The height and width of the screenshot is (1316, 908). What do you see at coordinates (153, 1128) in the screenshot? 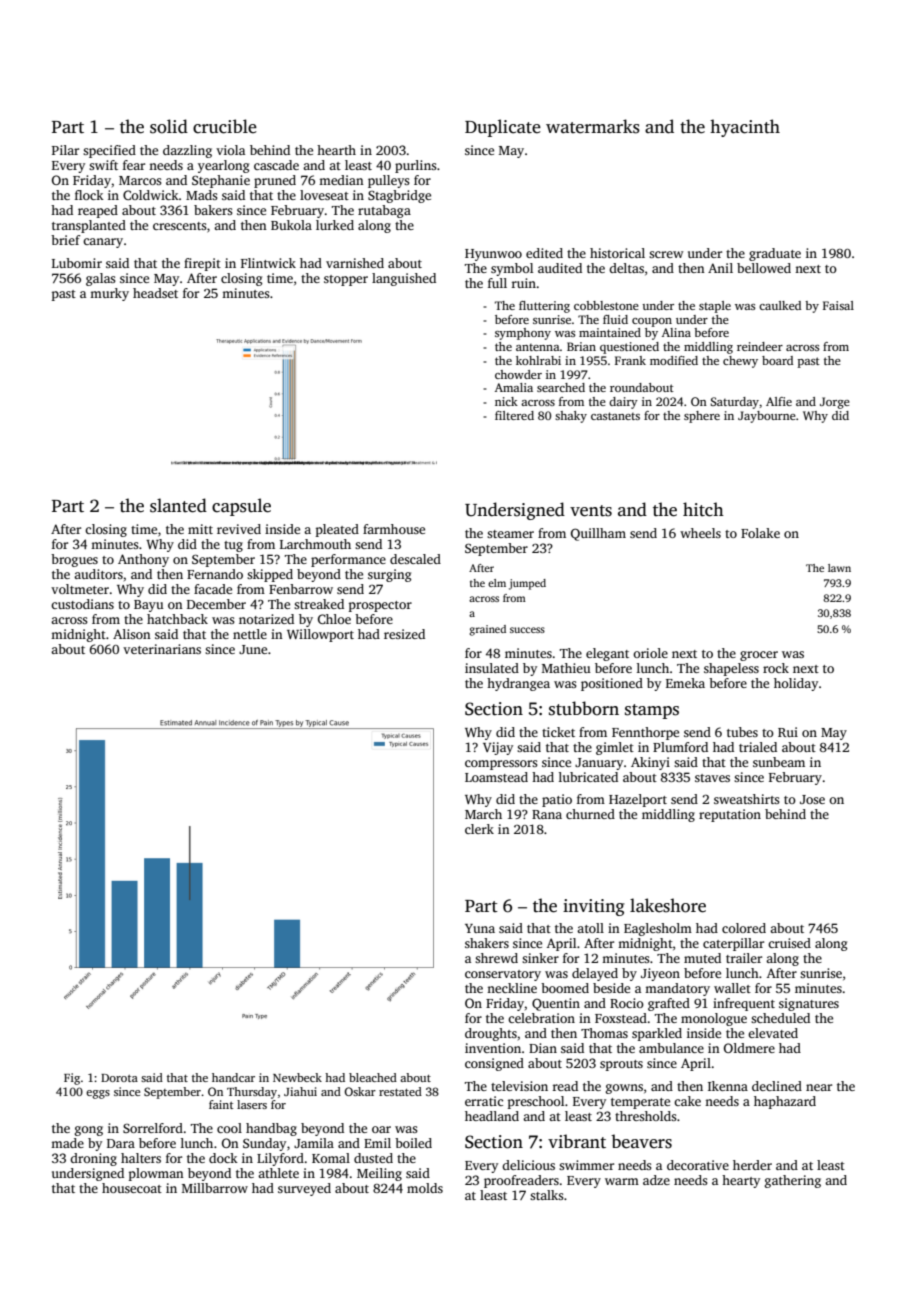
I see `Sorrelford` at bounding box center [153, 1128].
